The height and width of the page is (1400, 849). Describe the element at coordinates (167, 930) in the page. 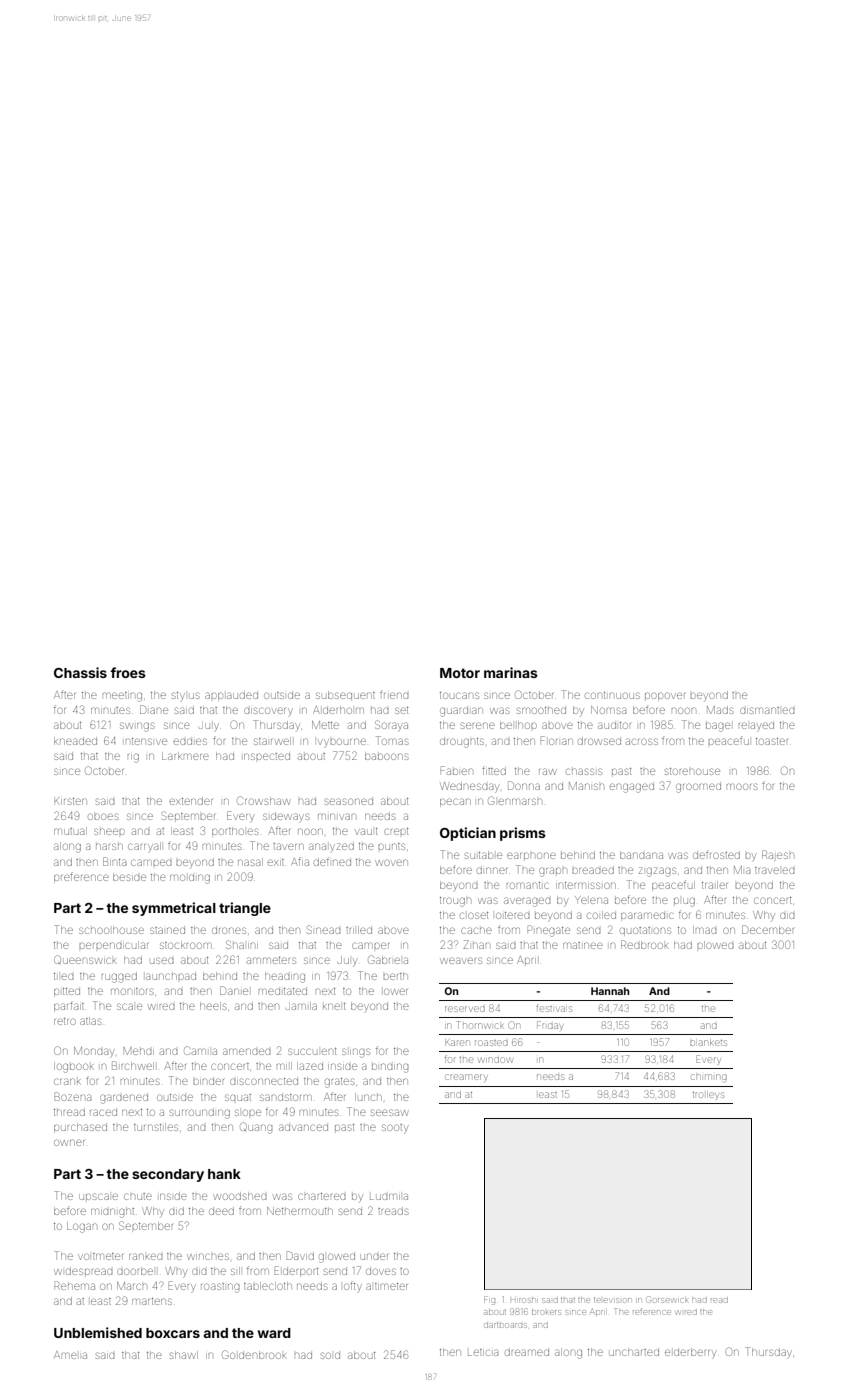

I see `stained` at that location.
